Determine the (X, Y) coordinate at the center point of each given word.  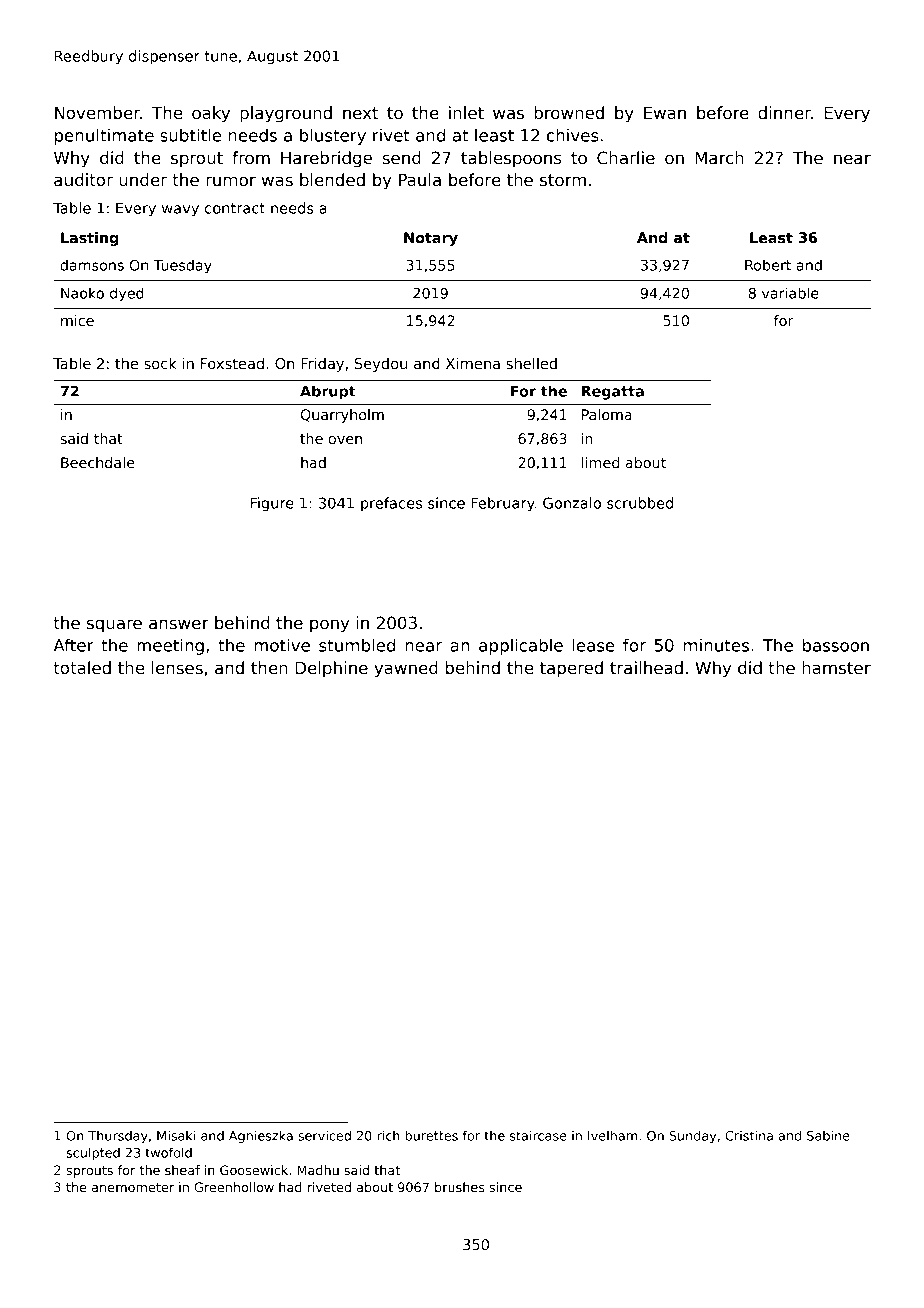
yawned (406, 669)
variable (790, 293)
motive (282, 645)
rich (388, 1135)
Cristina (749, 1135)
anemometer (133, 1187)
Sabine (828, 1135)
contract (235, 208)
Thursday (118, 1137)
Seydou (381, 365)
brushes (460, 1187)
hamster (836, 668)
